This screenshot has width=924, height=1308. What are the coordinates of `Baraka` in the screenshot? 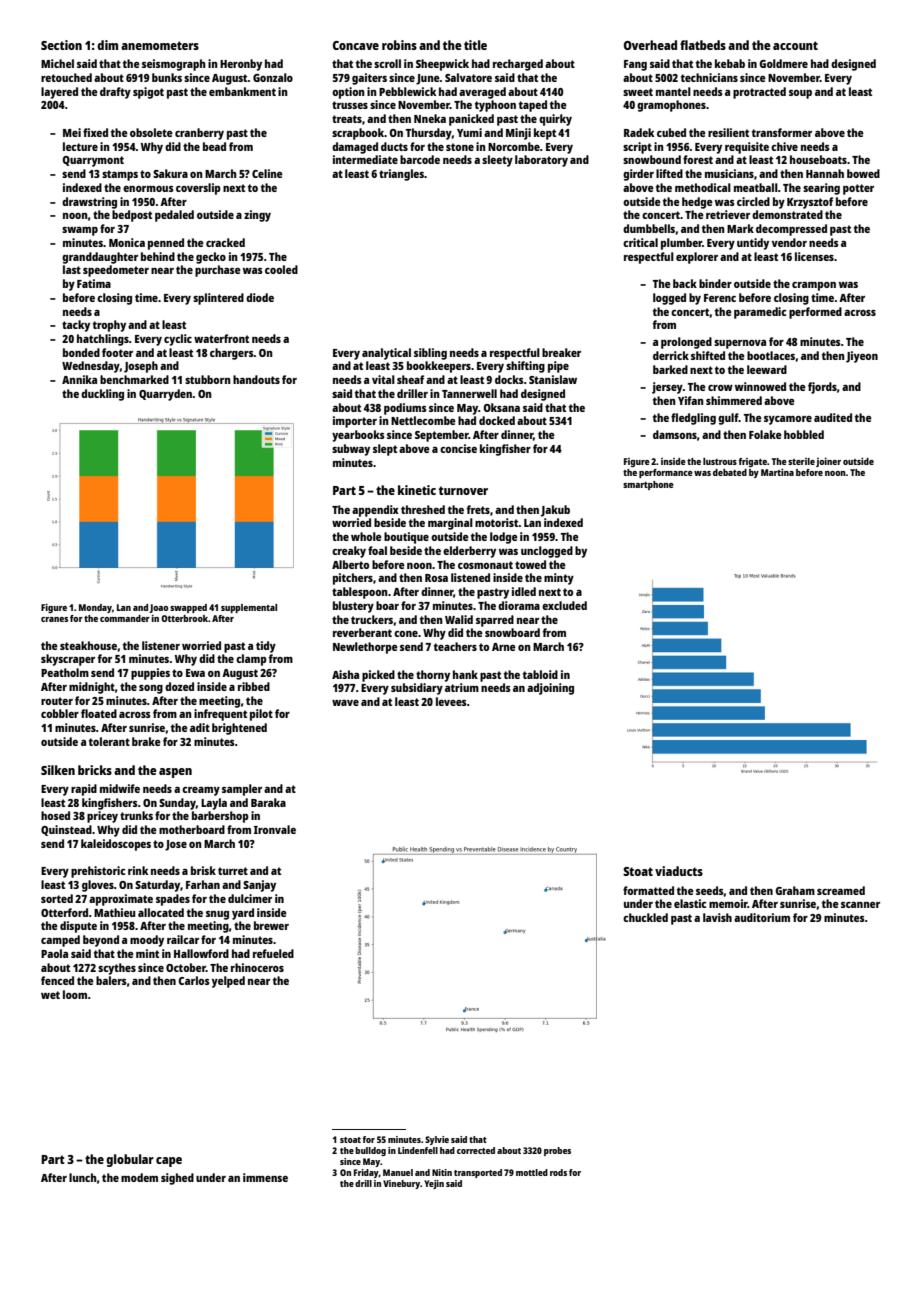 It's located at (268, 802).
